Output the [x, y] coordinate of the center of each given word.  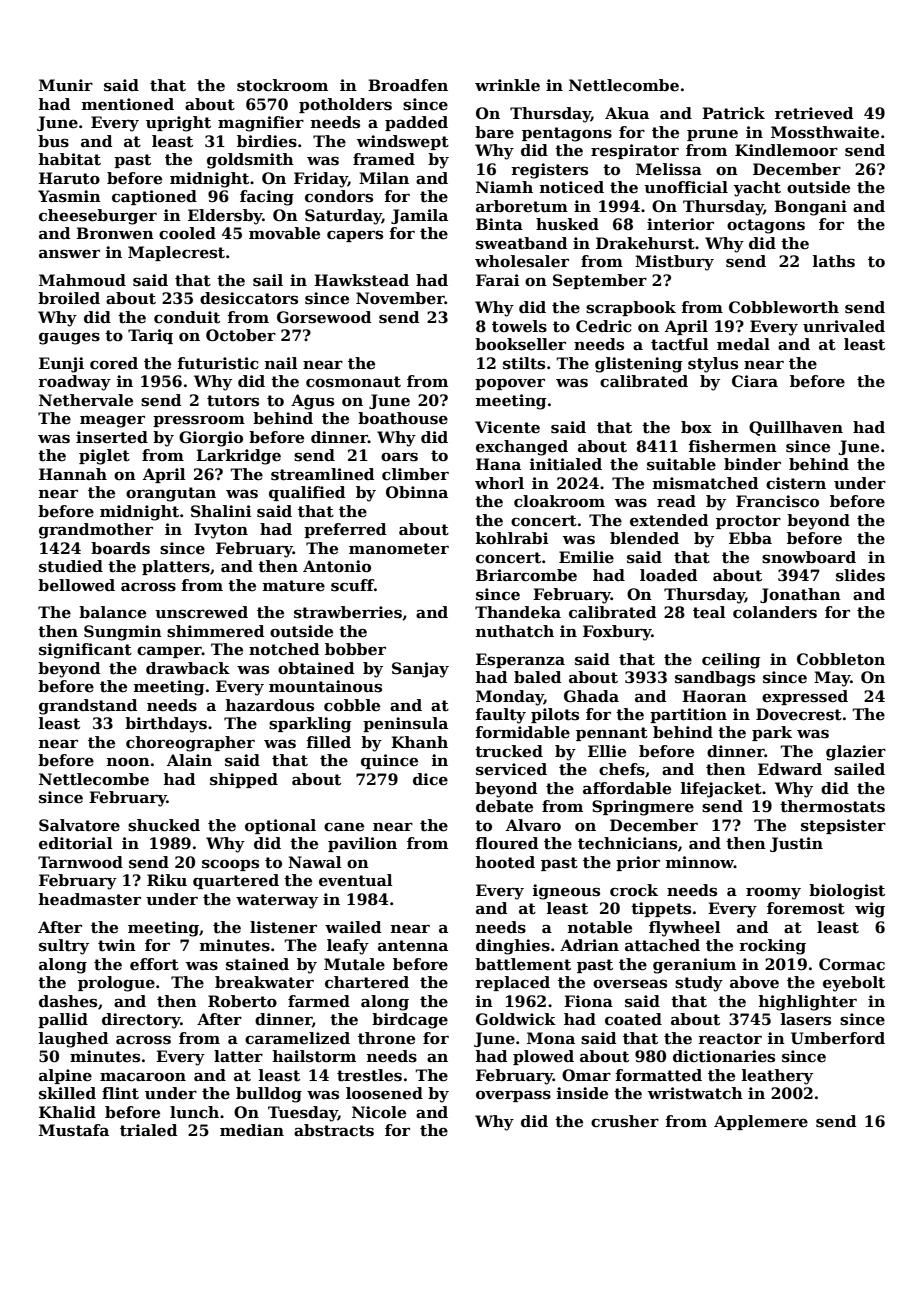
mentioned [128, 104]
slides [860, 575]
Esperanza [520, 660]
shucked [164, 825]
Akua [627, 113]
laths [834, 261]
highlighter [808, 1003]
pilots [555, 715]
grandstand [88, 707]
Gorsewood [324, 317]
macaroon [143, 1077]
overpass [513, 1096]
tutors [233, 401]
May [832, 679]
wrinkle [507, 85]
